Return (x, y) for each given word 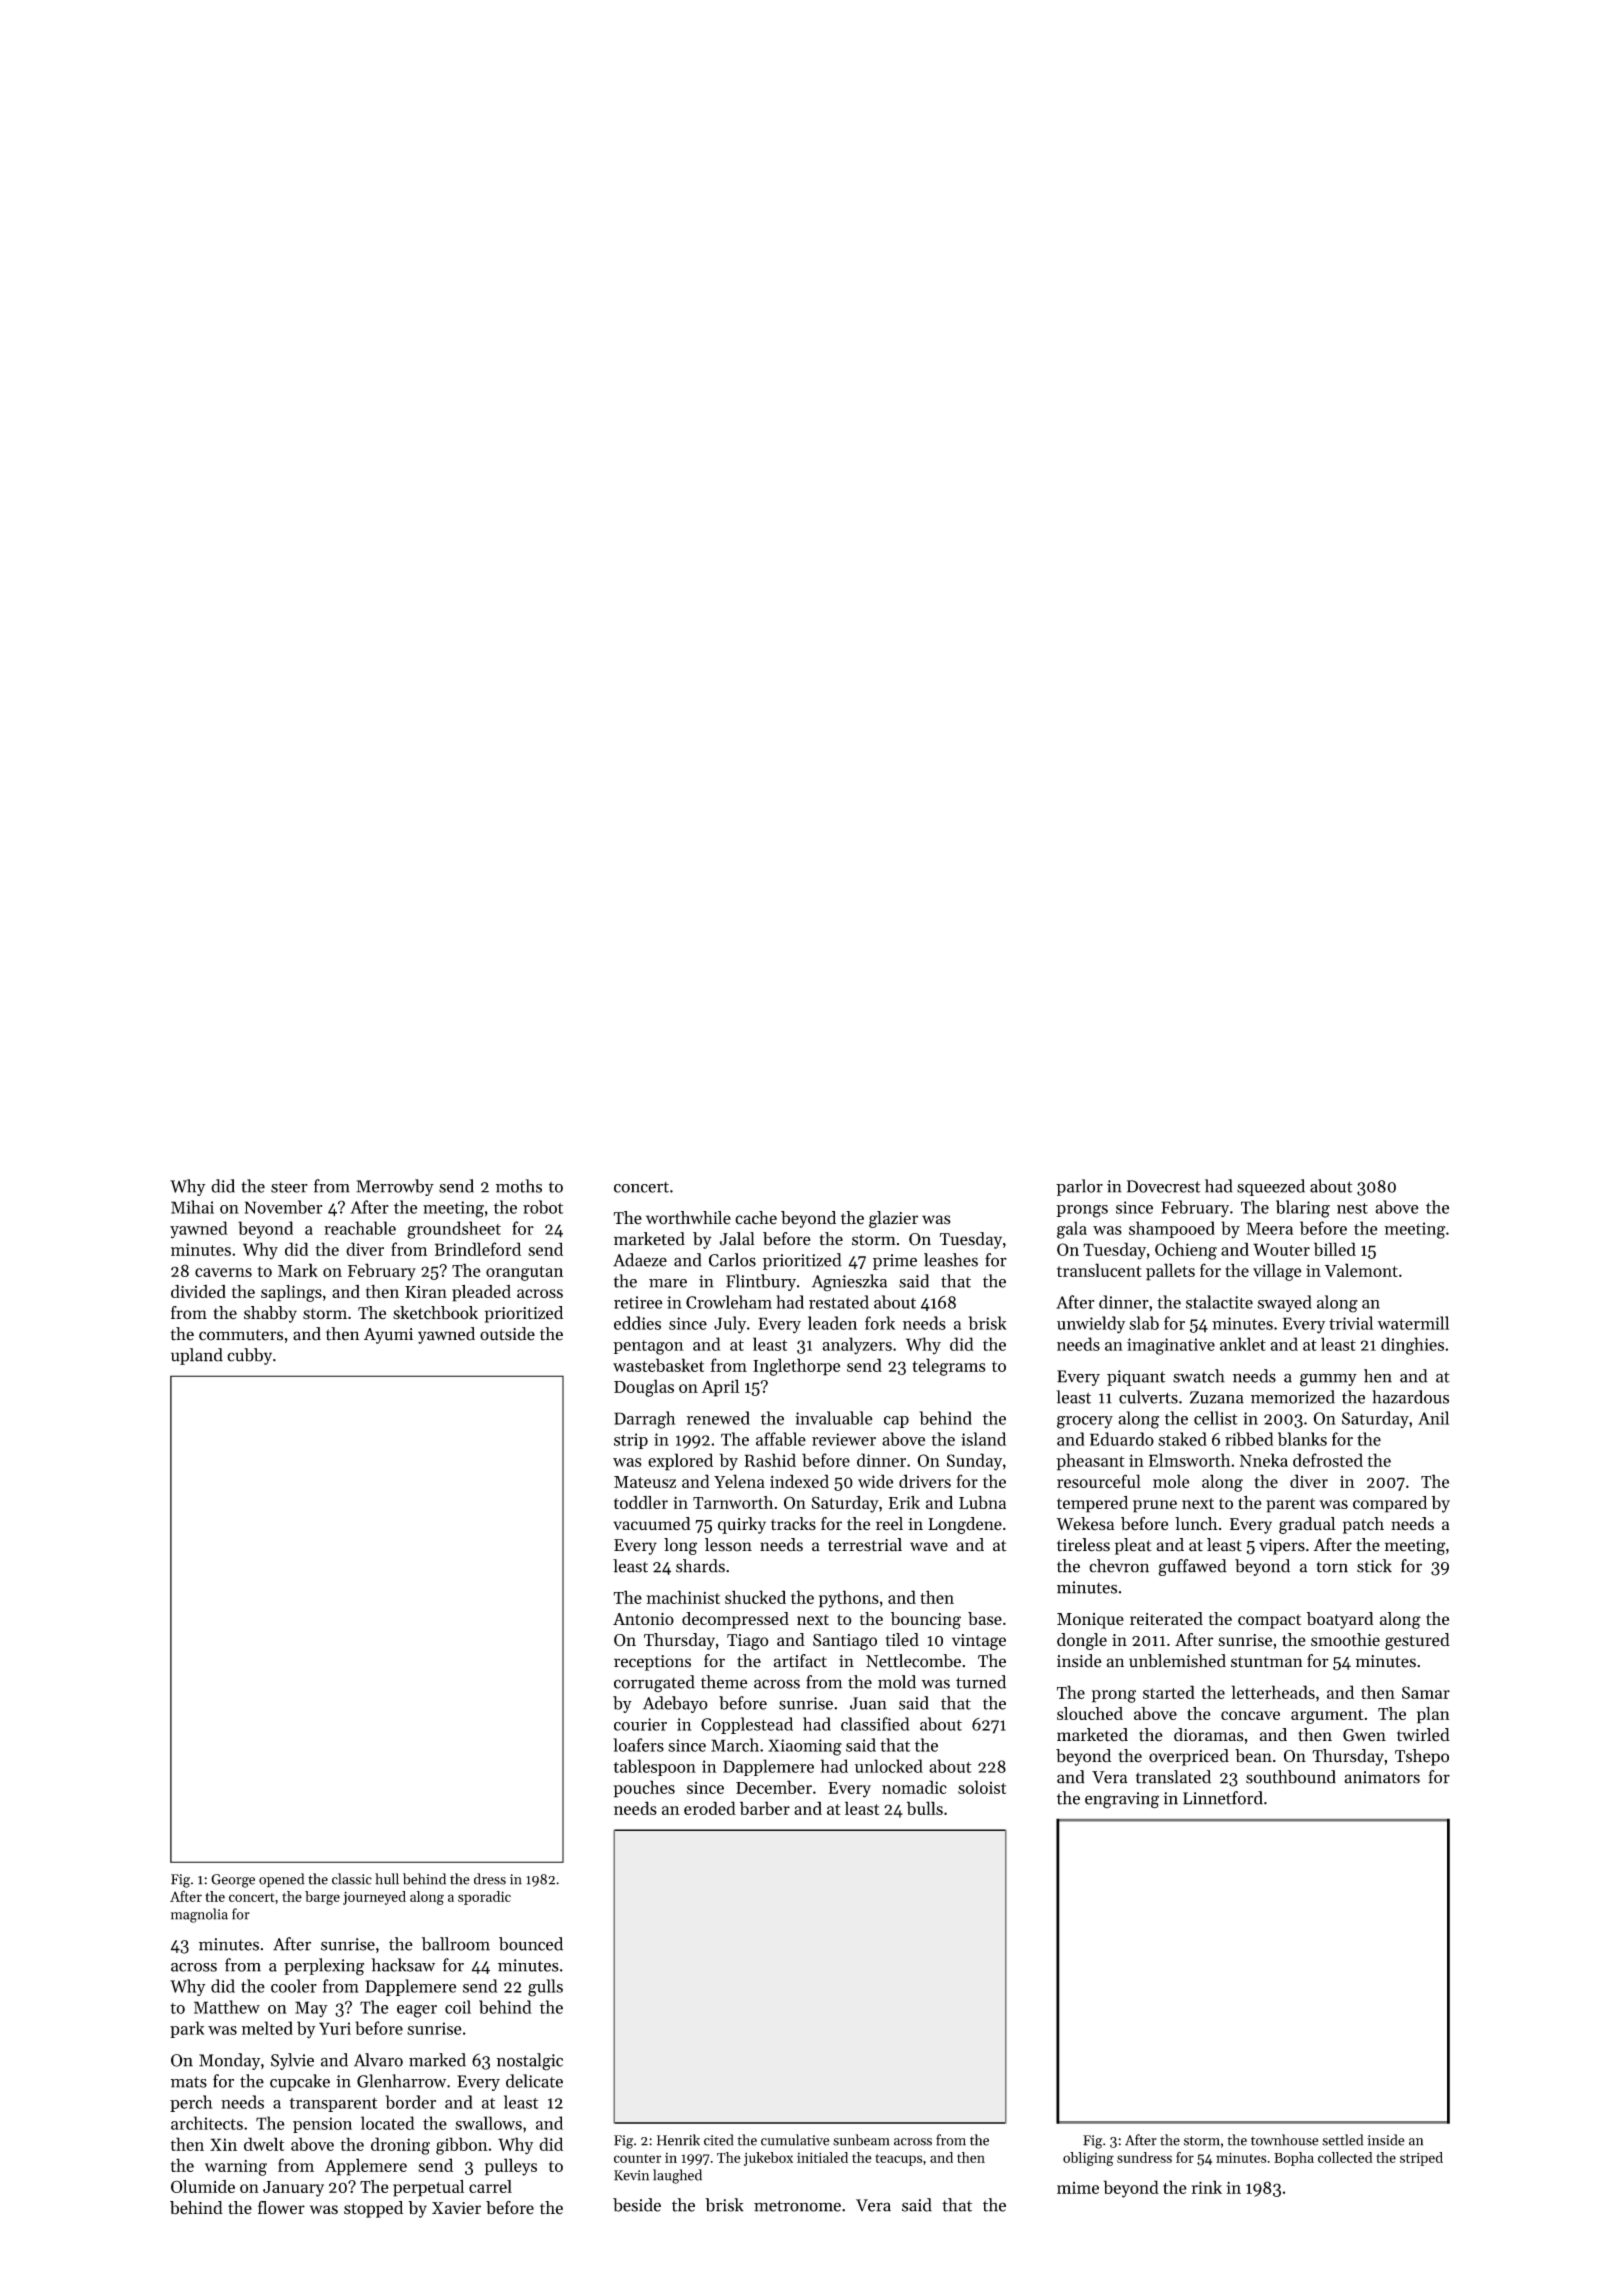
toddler (641, 1502)
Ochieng (1186, 1251)
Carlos (732, 1260)
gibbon (462, 2146)
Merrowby (395, 1187)
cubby (249, 1356)
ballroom (456, 1944)
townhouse (1284, 2140)
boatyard (1340, 1620)
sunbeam (861, 2140)
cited (719, 2140)
